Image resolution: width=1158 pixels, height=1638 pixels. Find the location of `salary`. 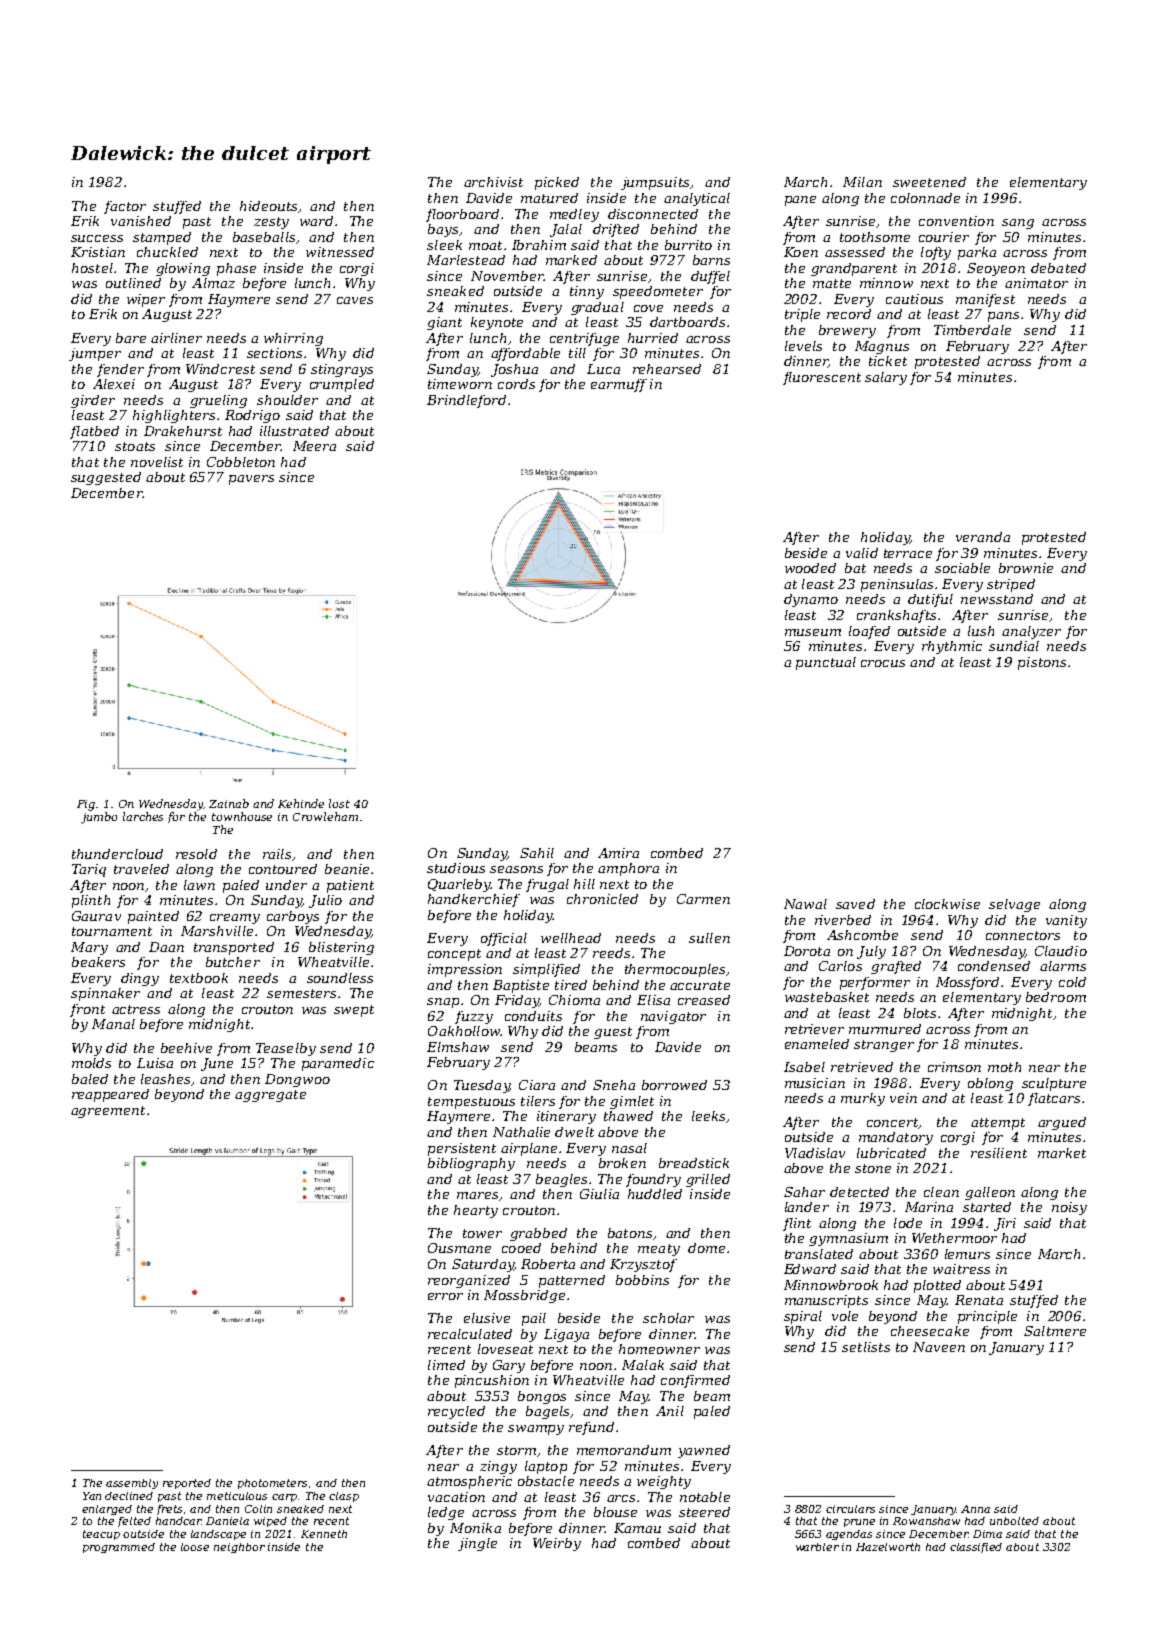

salary is located at coordinates (886, 378).
